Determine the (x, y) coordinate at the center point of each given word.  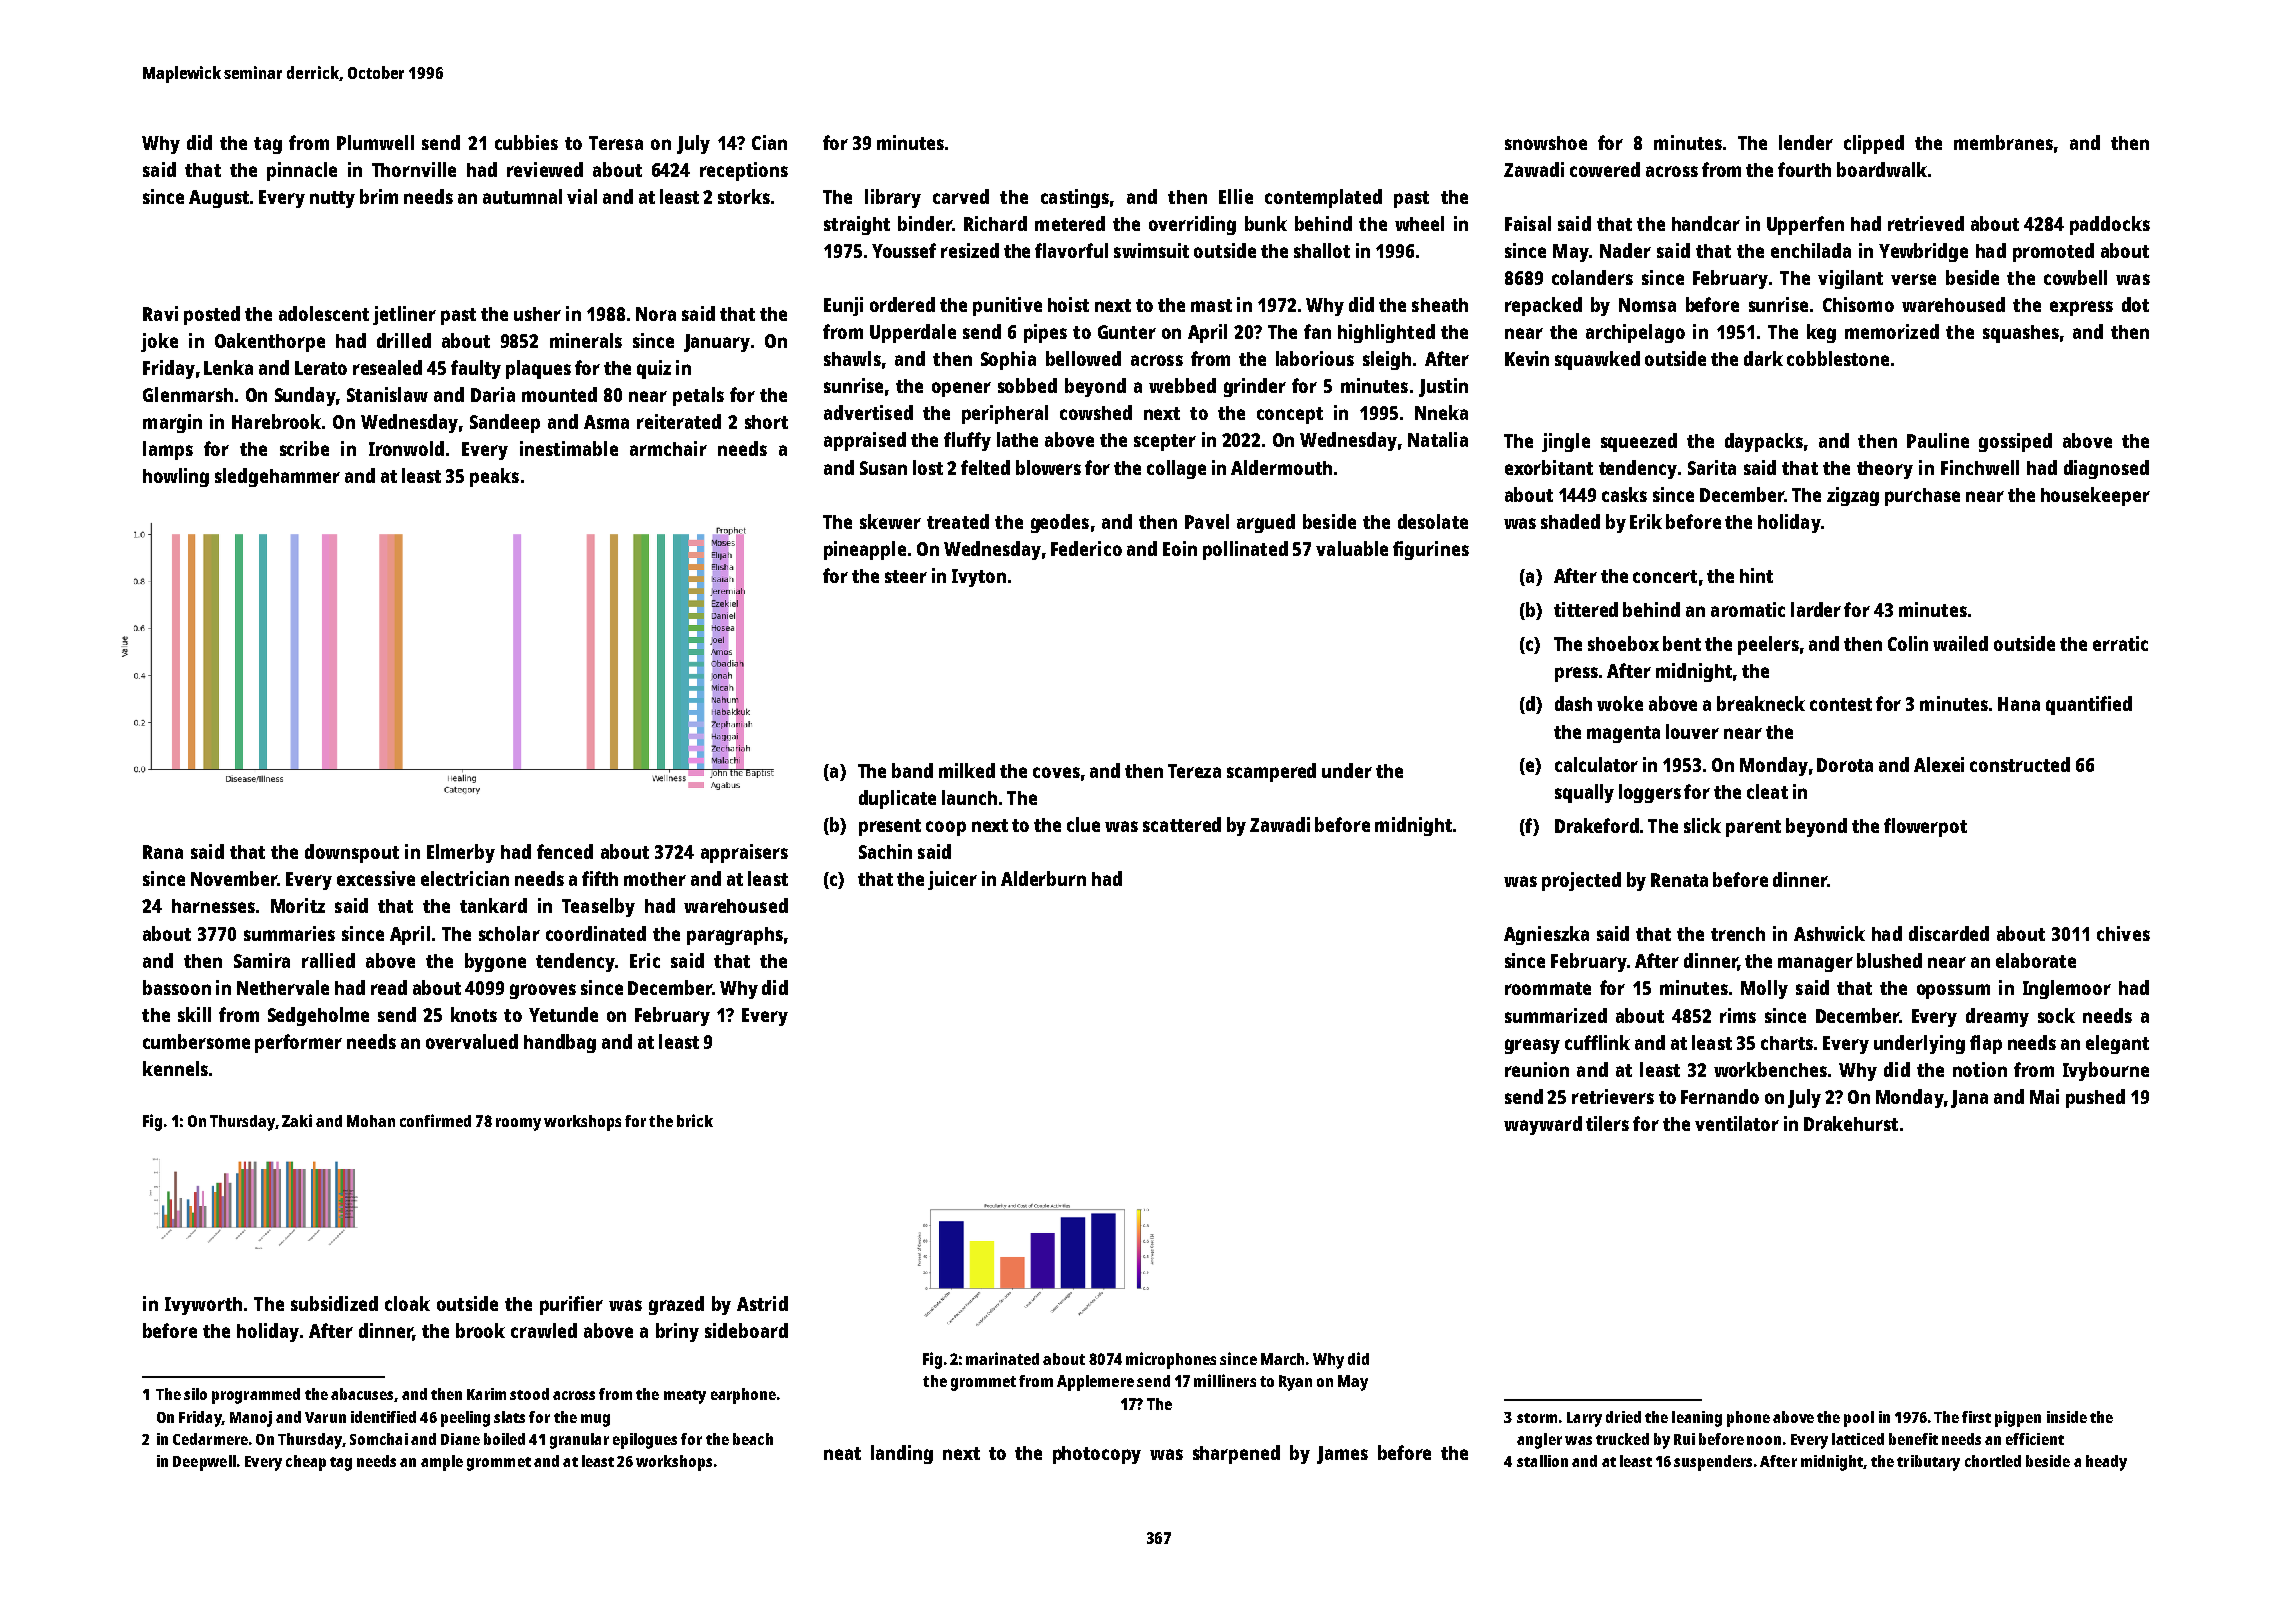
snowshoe (1546, 143)
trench (1738, 934)
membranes (2003, 142)
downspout (352, 853)
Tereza (1194, 771)
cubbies (526, 142)
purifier (571, 1305)
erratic (2120, 643)
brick (695, 1120)
